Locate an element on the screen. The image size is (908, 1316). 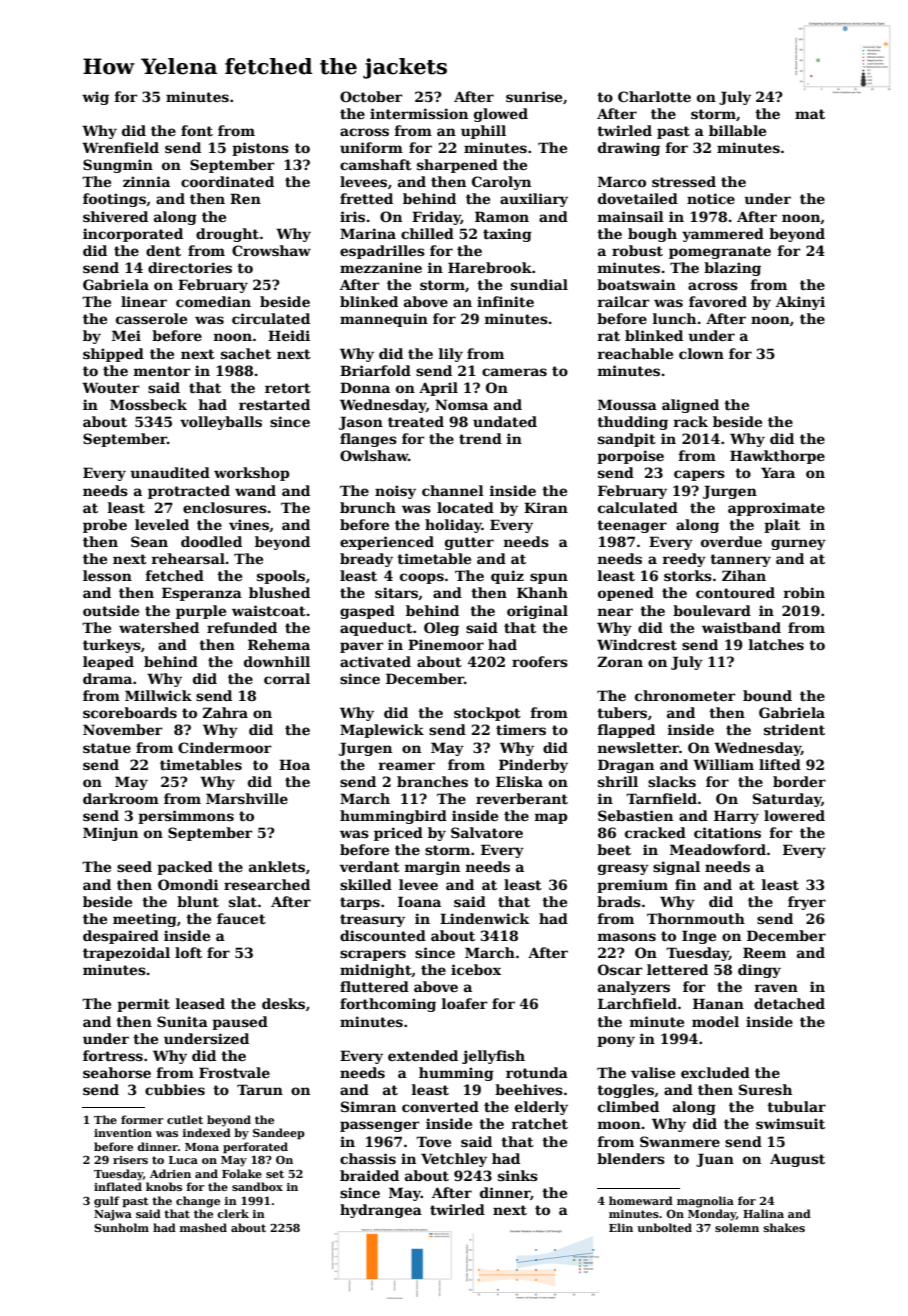
lowered is located at coordinates (794, 815).
